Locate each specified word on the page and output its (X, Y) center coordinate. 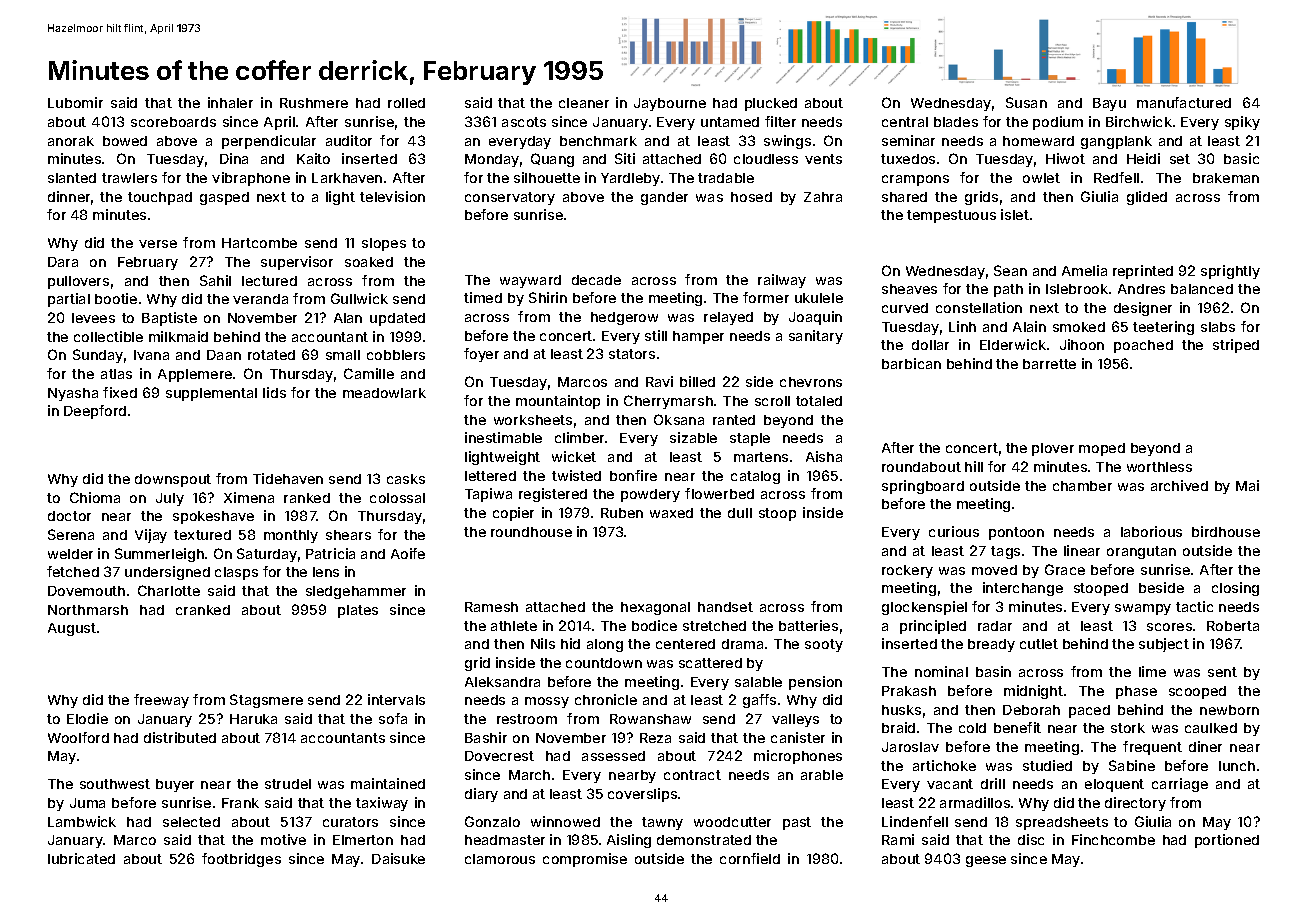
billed (697, 381)
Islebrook (1077, 289)
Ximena (249, 497)
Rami (898, 839)
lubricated (81, 858)
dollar (930, 345)
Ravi (659, 381)
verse (158, 244)
